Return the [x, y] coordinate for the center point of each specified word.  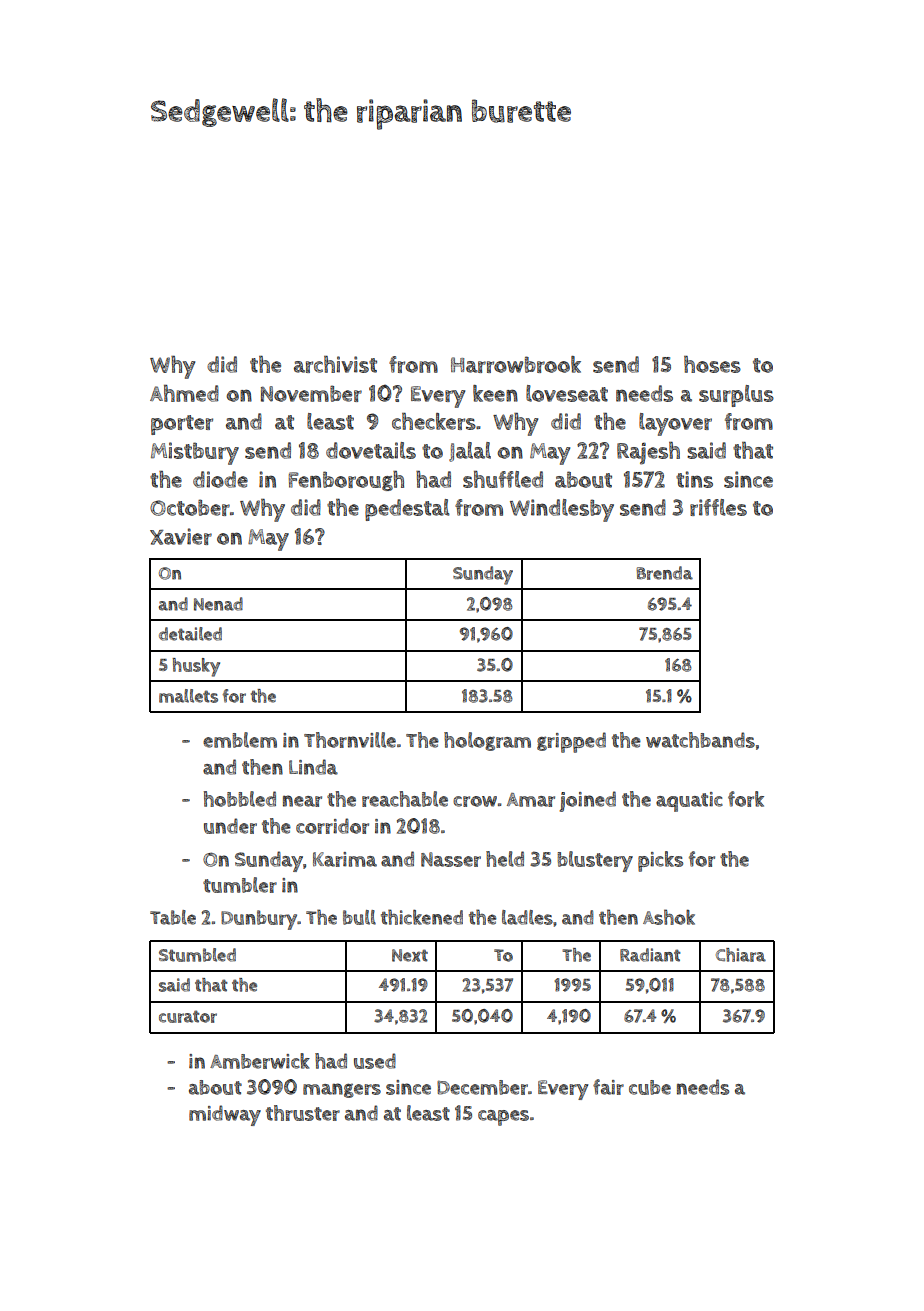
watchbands [700, 740]
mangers [342, 1090]
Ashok [669, 917]
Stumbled [197, 955]
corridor [332, 826]
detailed [190, 634]
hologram [487, 741]
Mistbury [195, 453]
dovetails [371, 450]
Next [410, 955]
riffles [718, 507]
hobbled [240, 799]
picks [660, 861]
